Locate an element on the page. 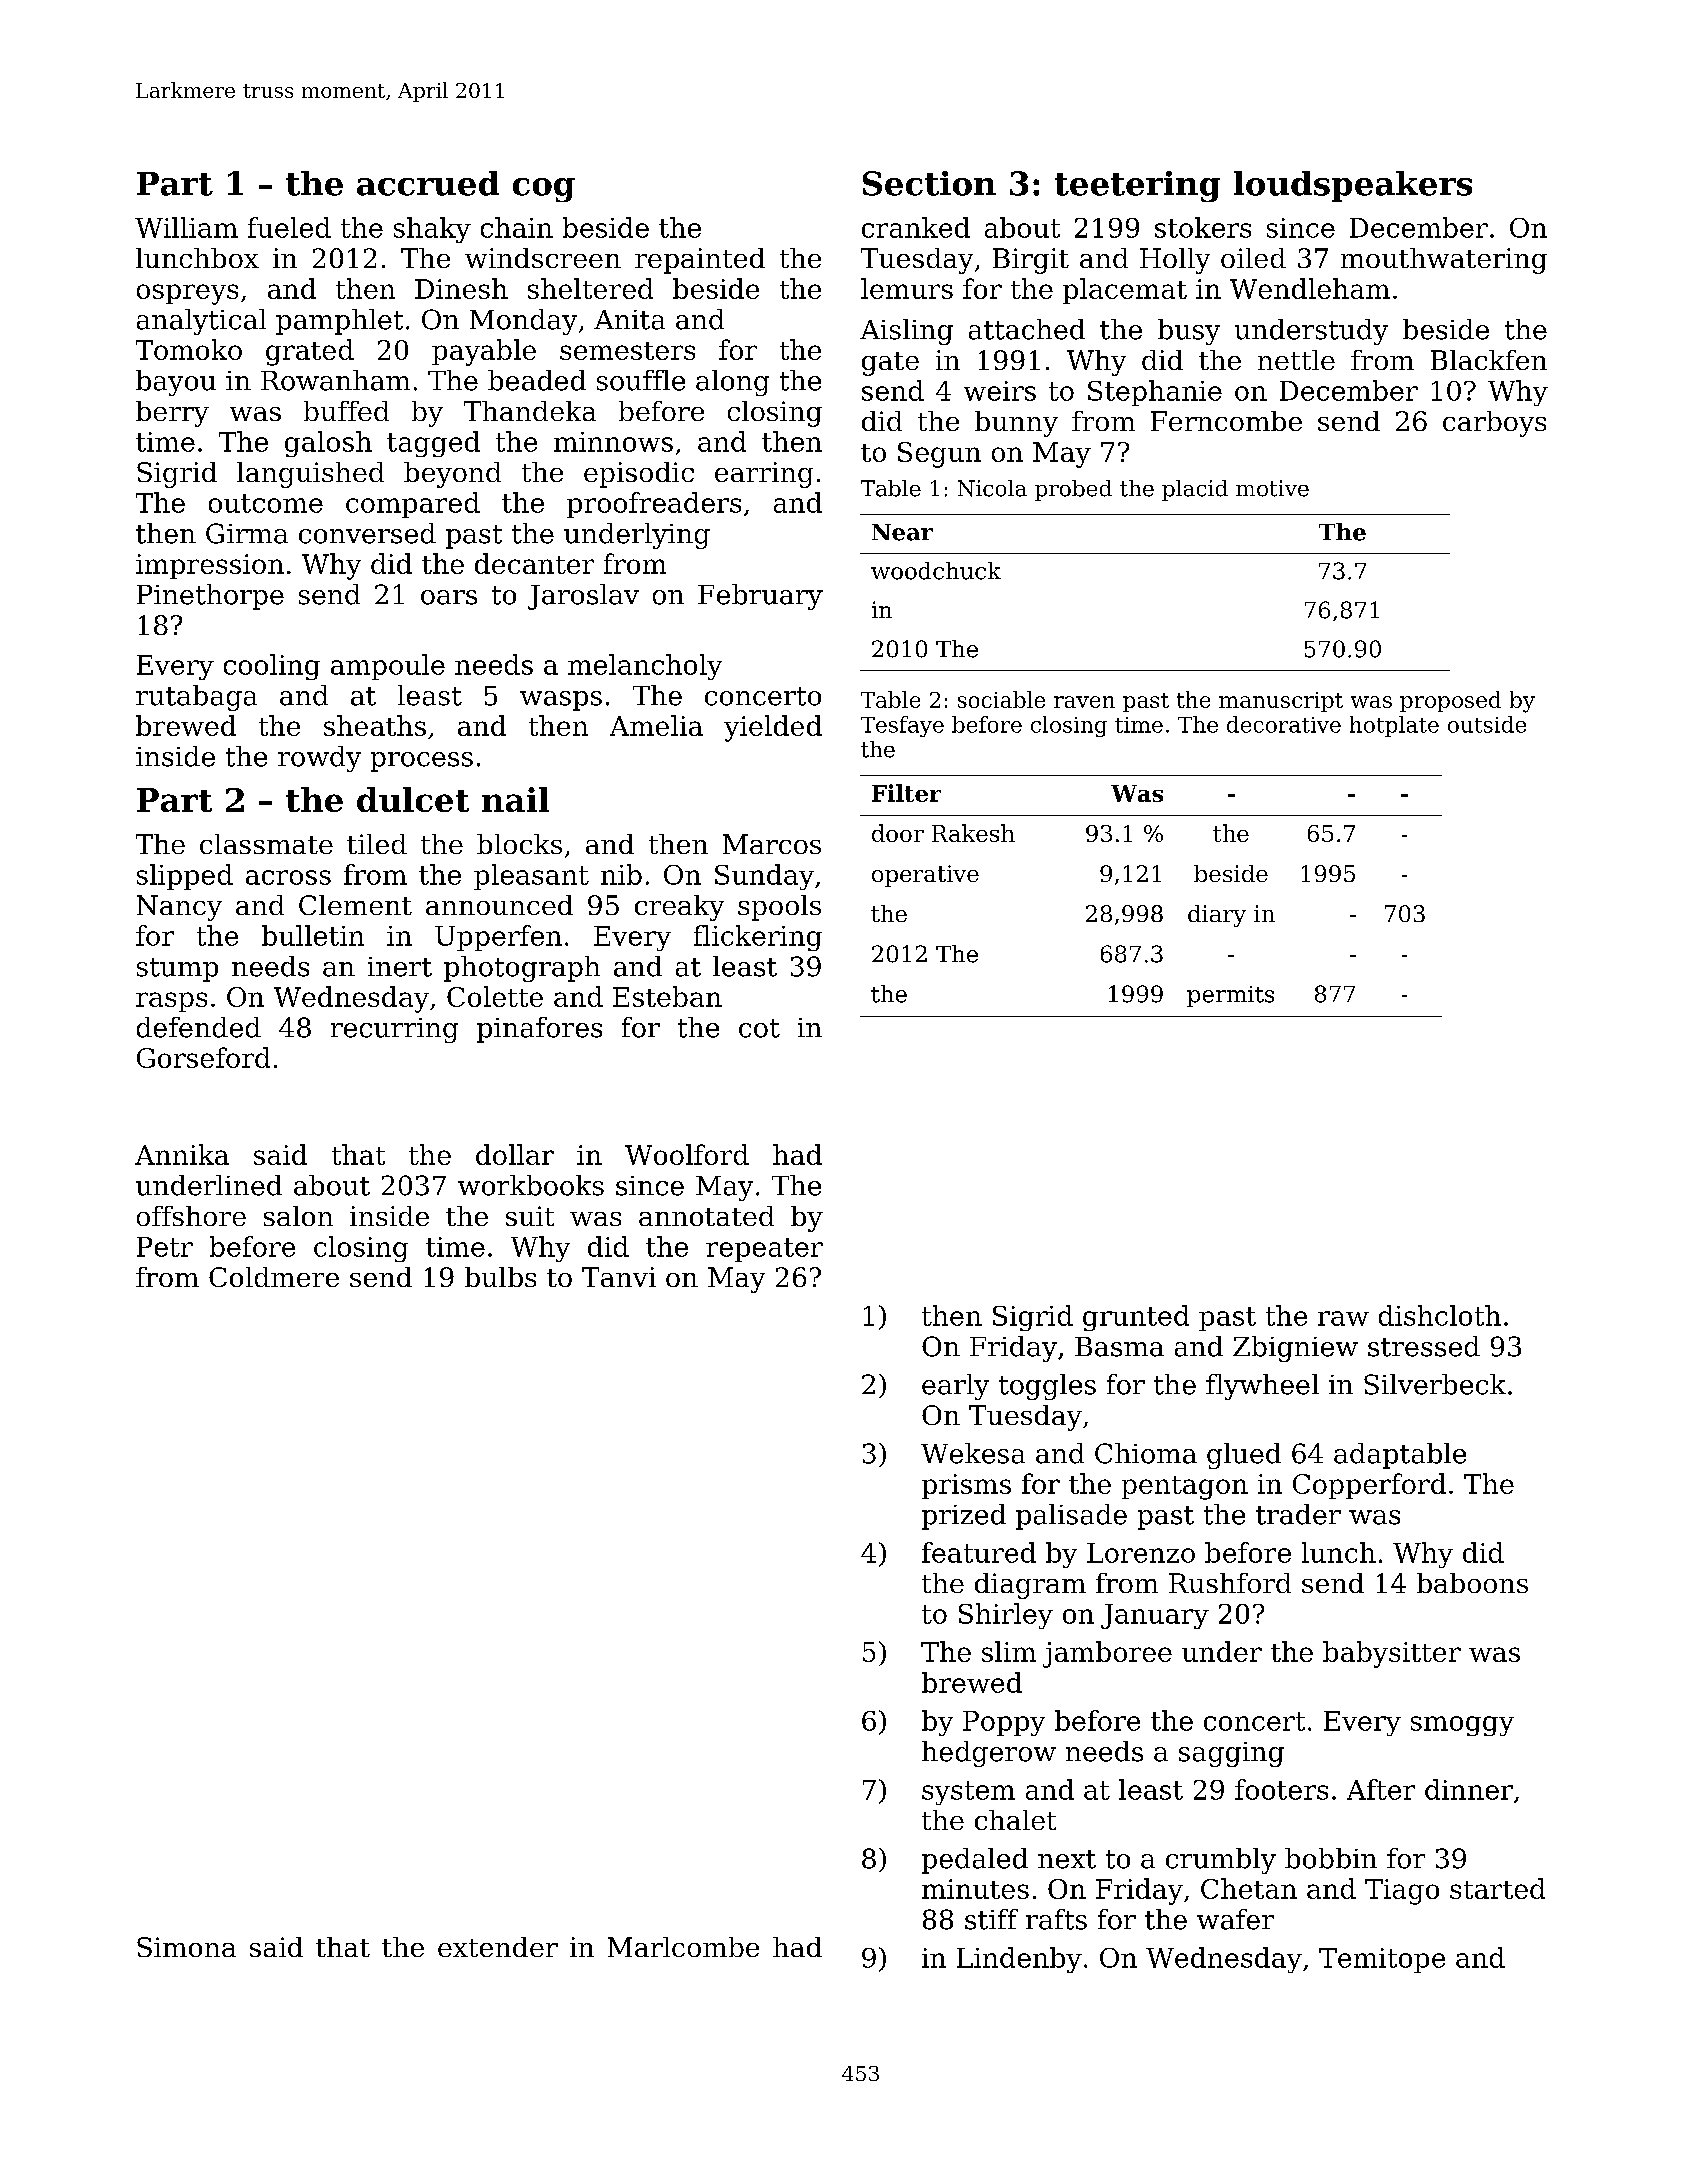 The height and width of the document is (2178, 1683). shaky is located at coordinates (432, 230).
